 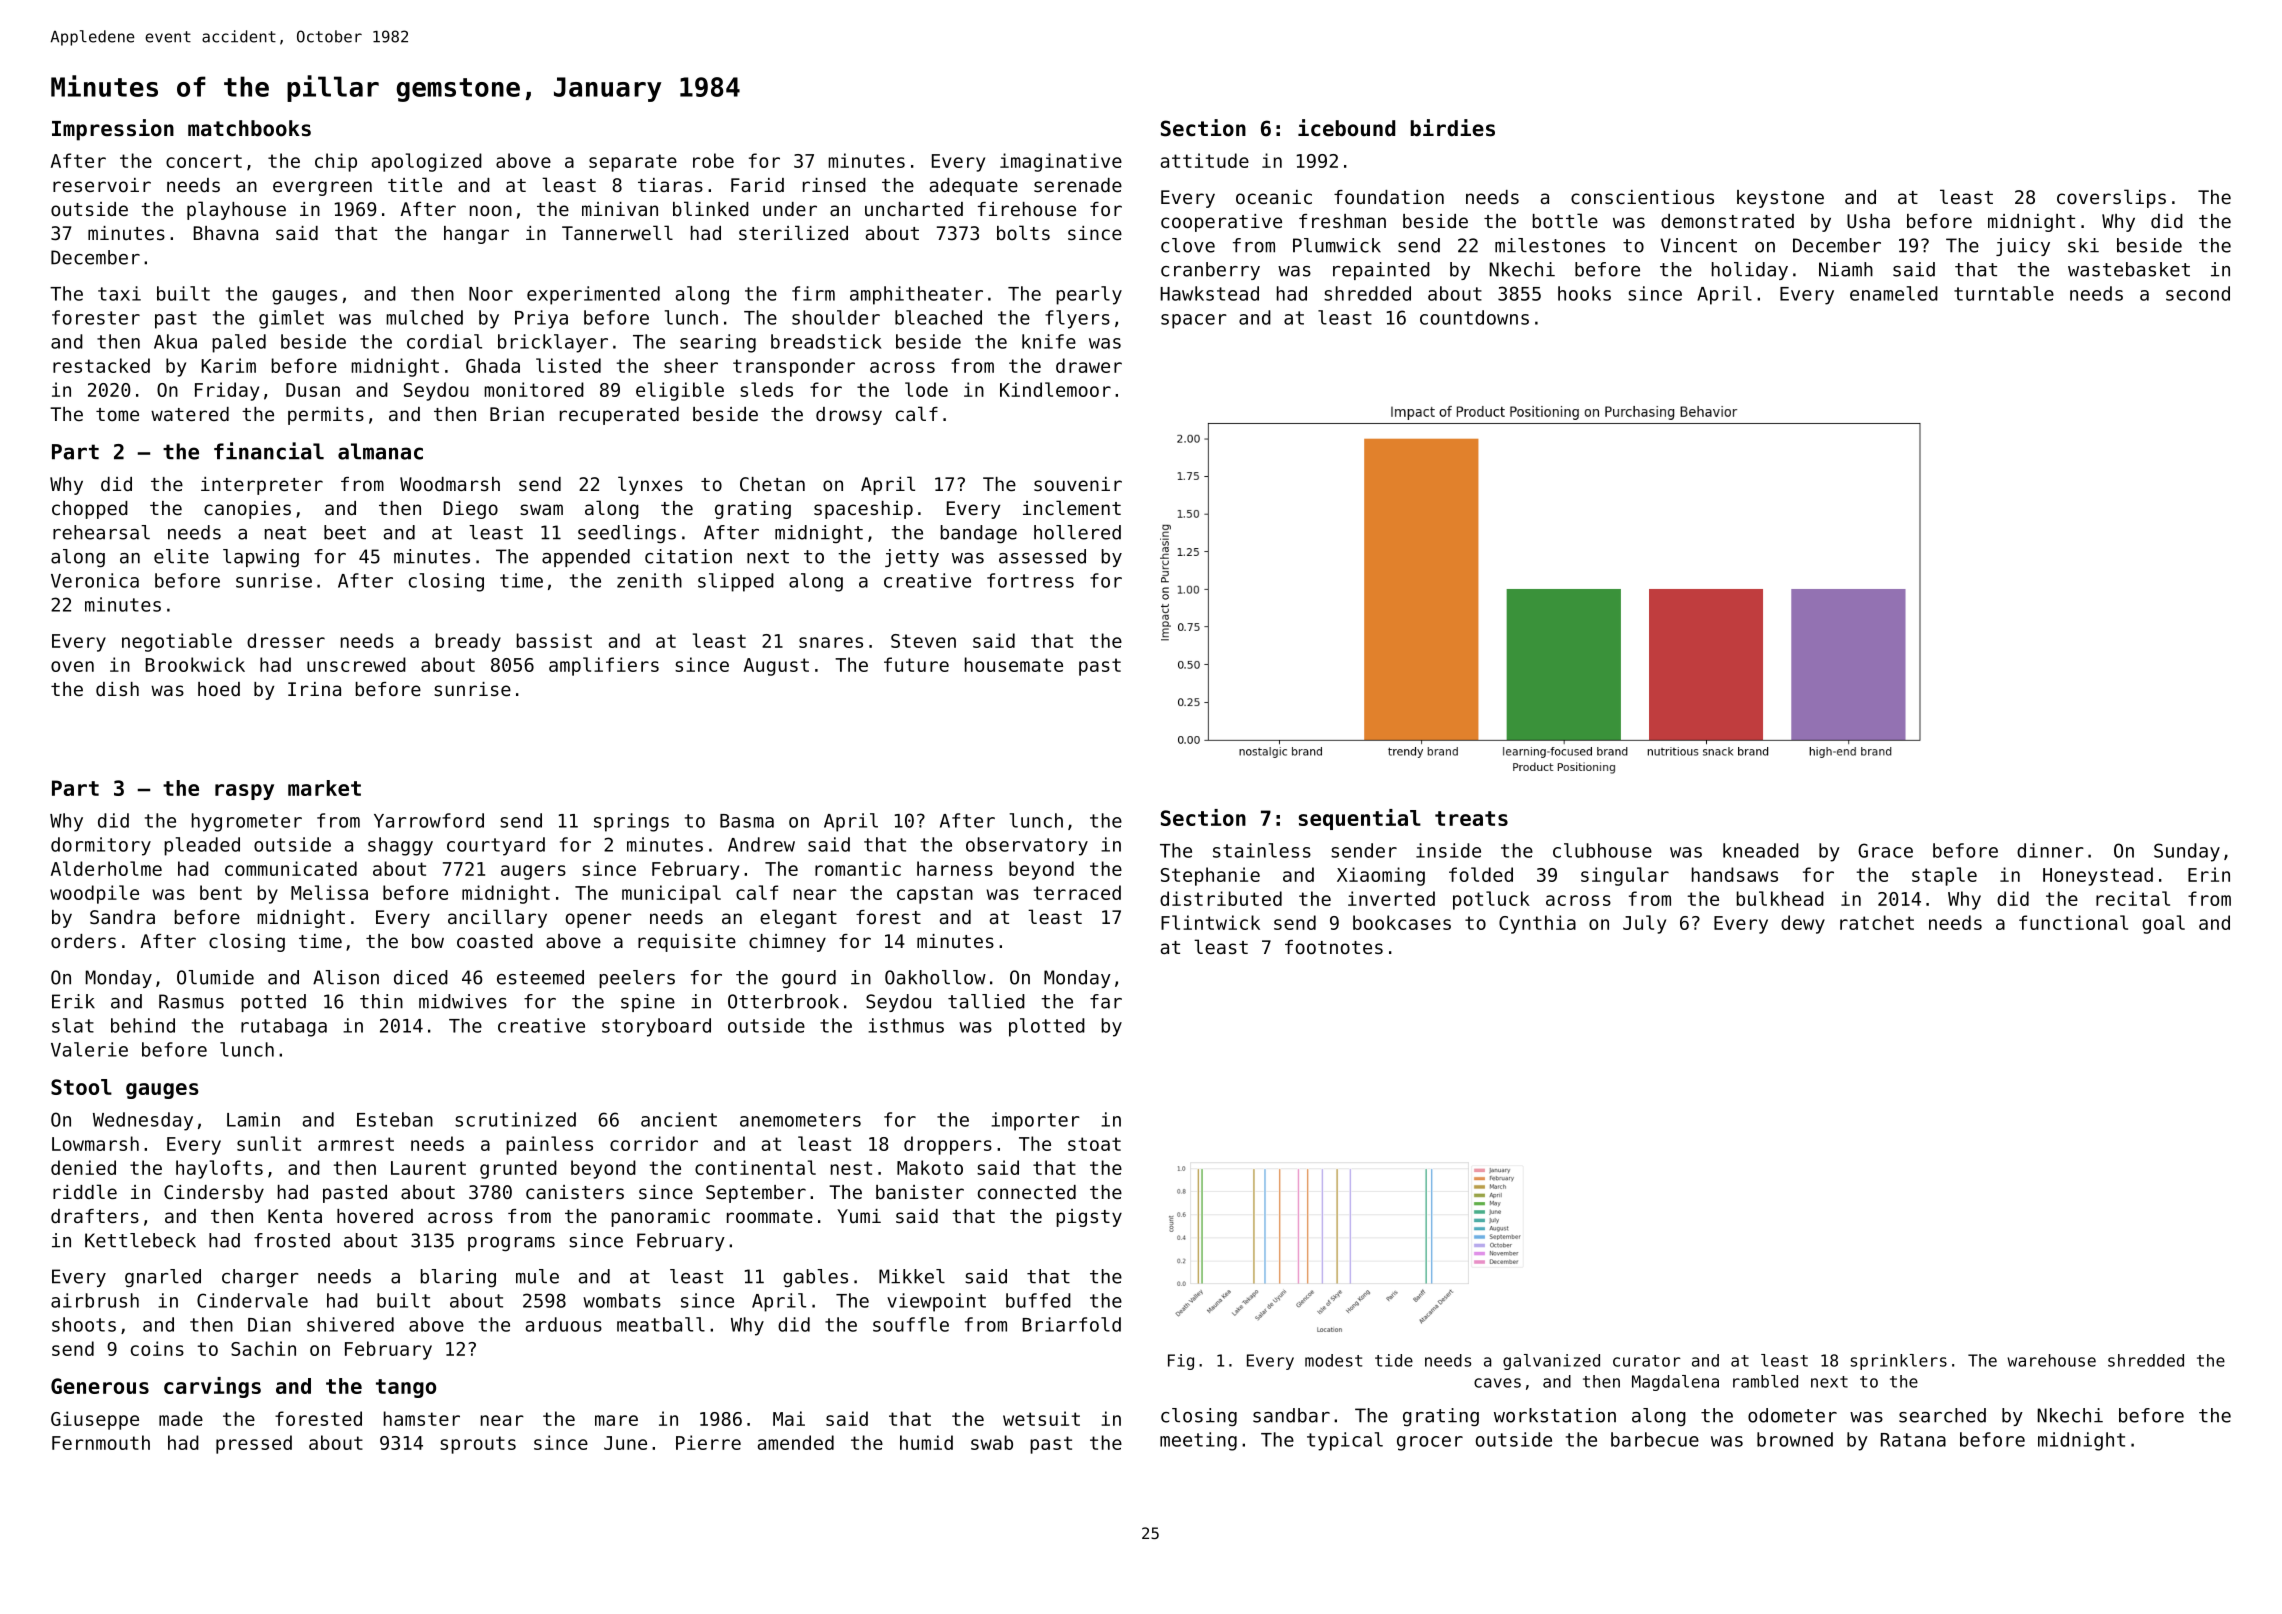 What do you see at coordinates (1750, 271) in the image?
I see `holiday` at bounding box center [1750, 271].
